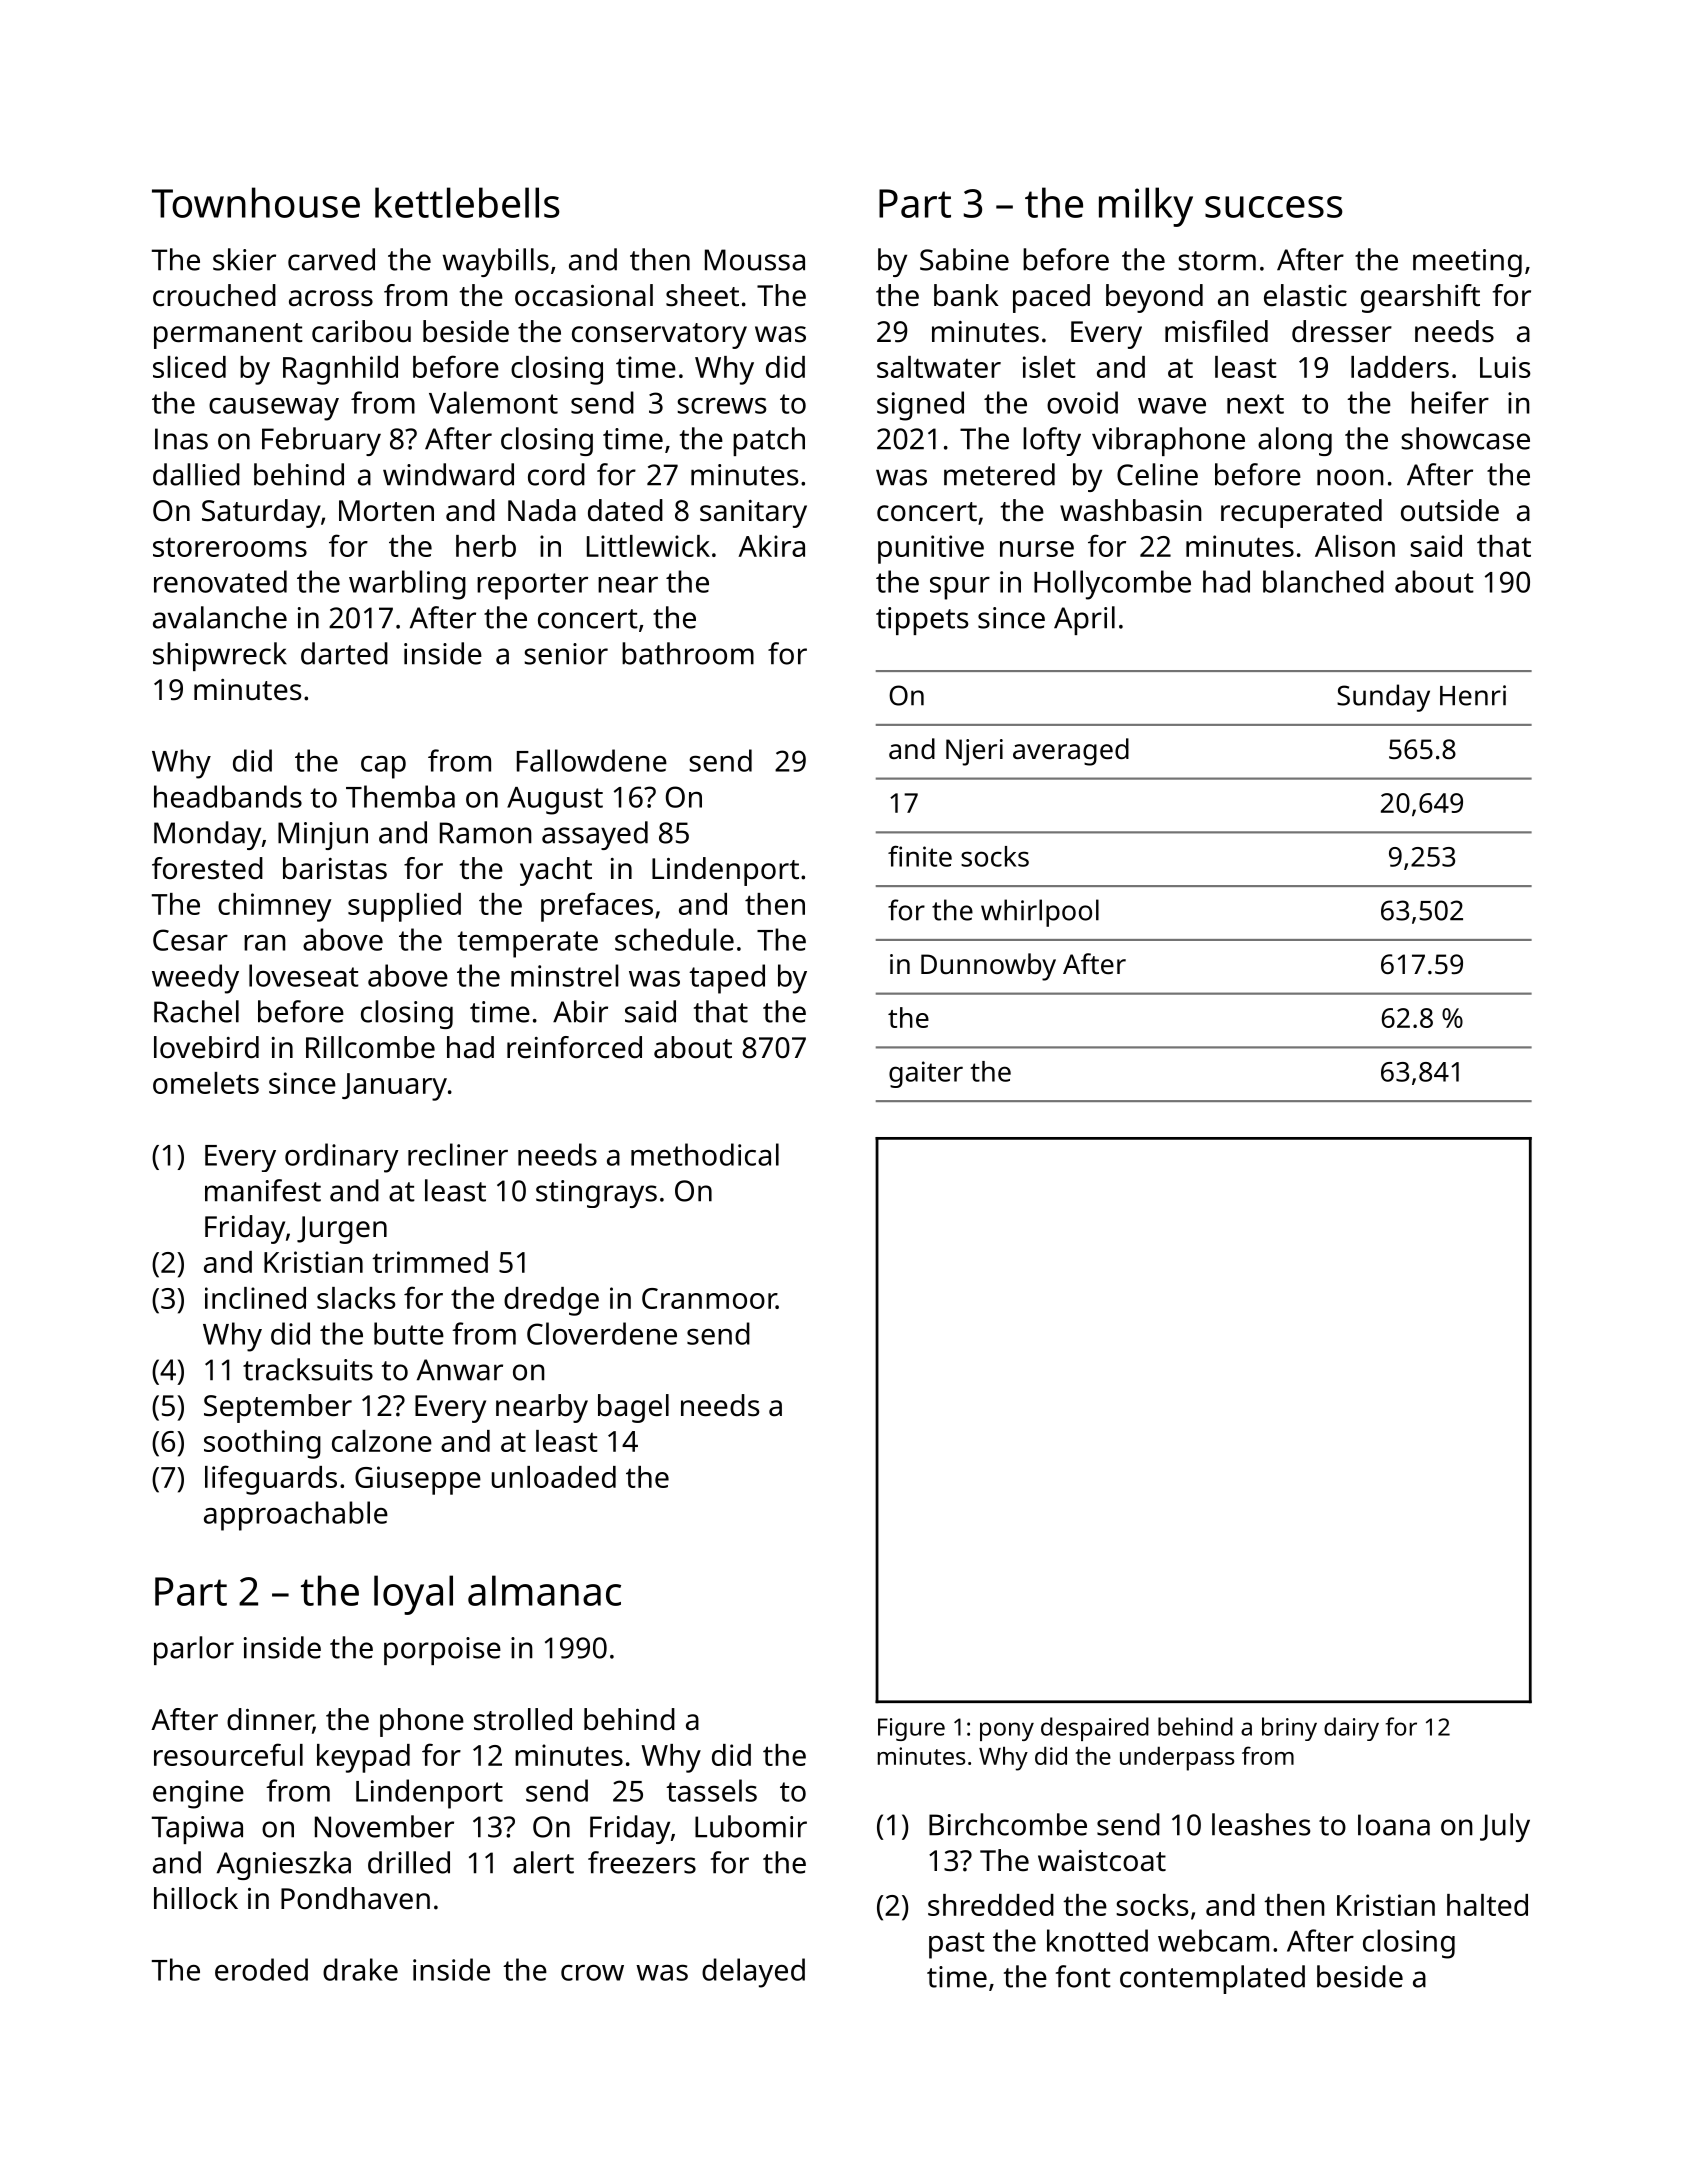 The height and width of the document is (2178, 1683). Describe the element at coordinates (363, 1758) in the document. I see `keypad` at that location.
